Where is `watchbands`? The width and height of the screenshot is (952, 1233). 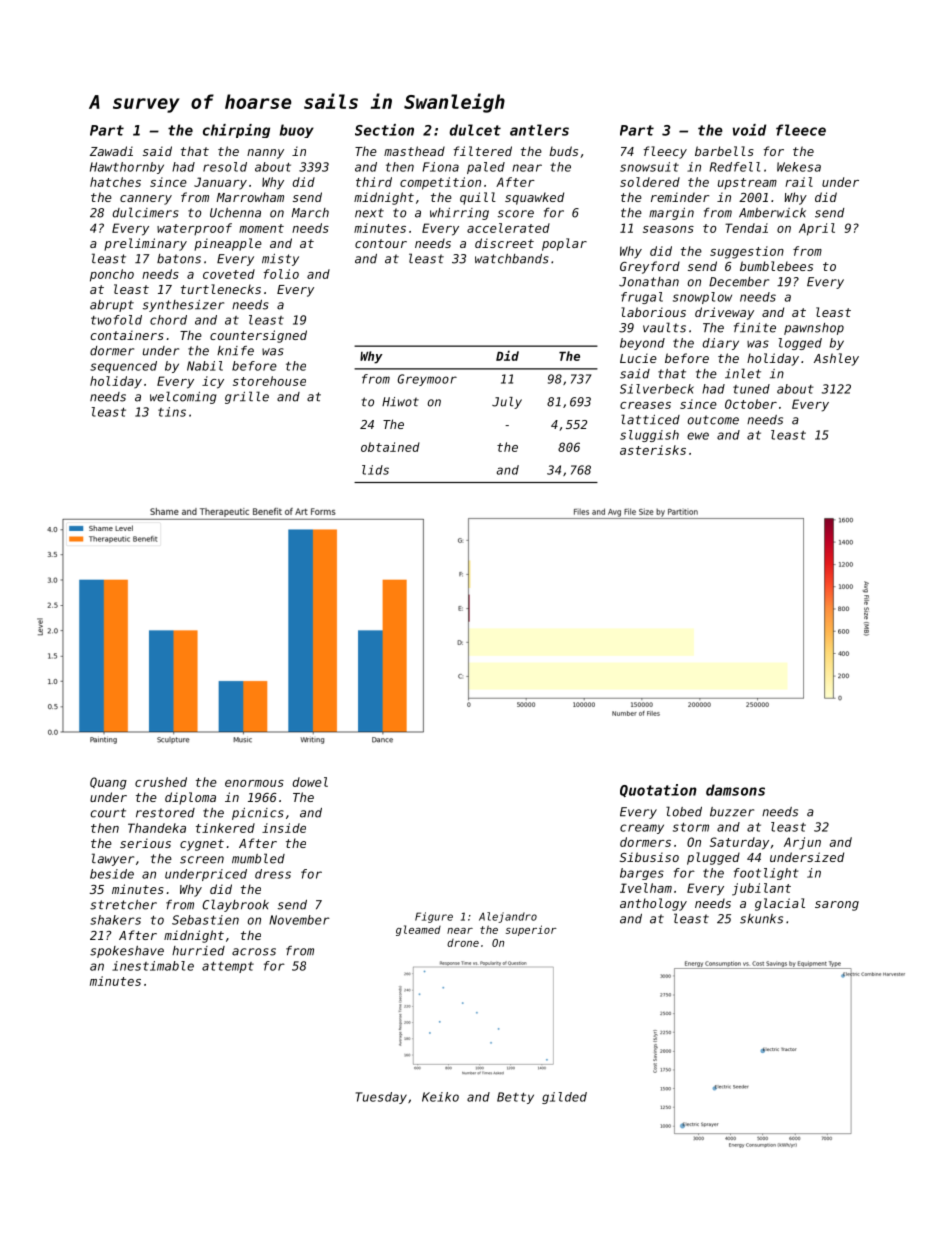 watchbands is located at coordinates (512, 259).
